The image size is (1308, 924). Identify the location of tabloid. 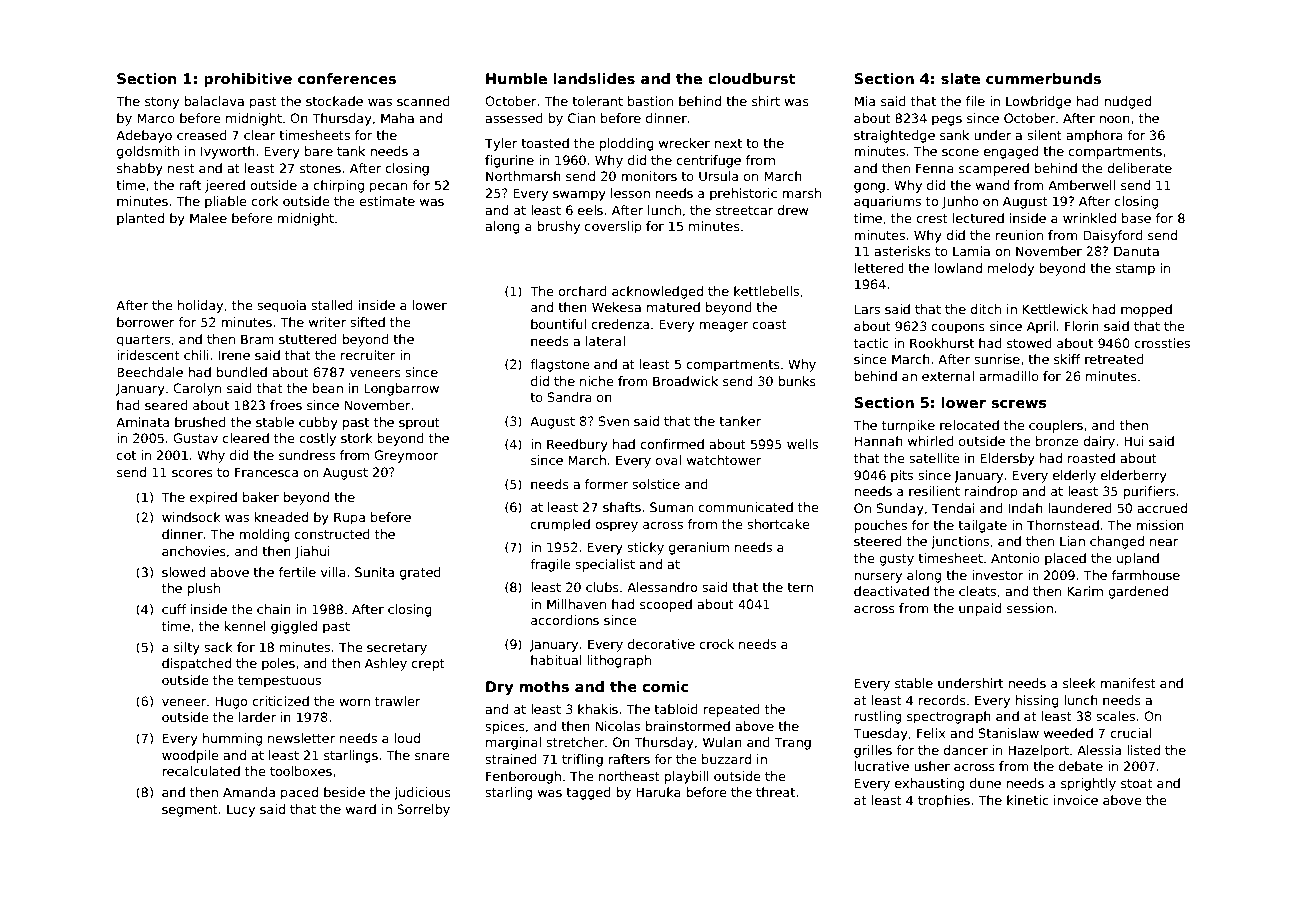
(676, 709).
